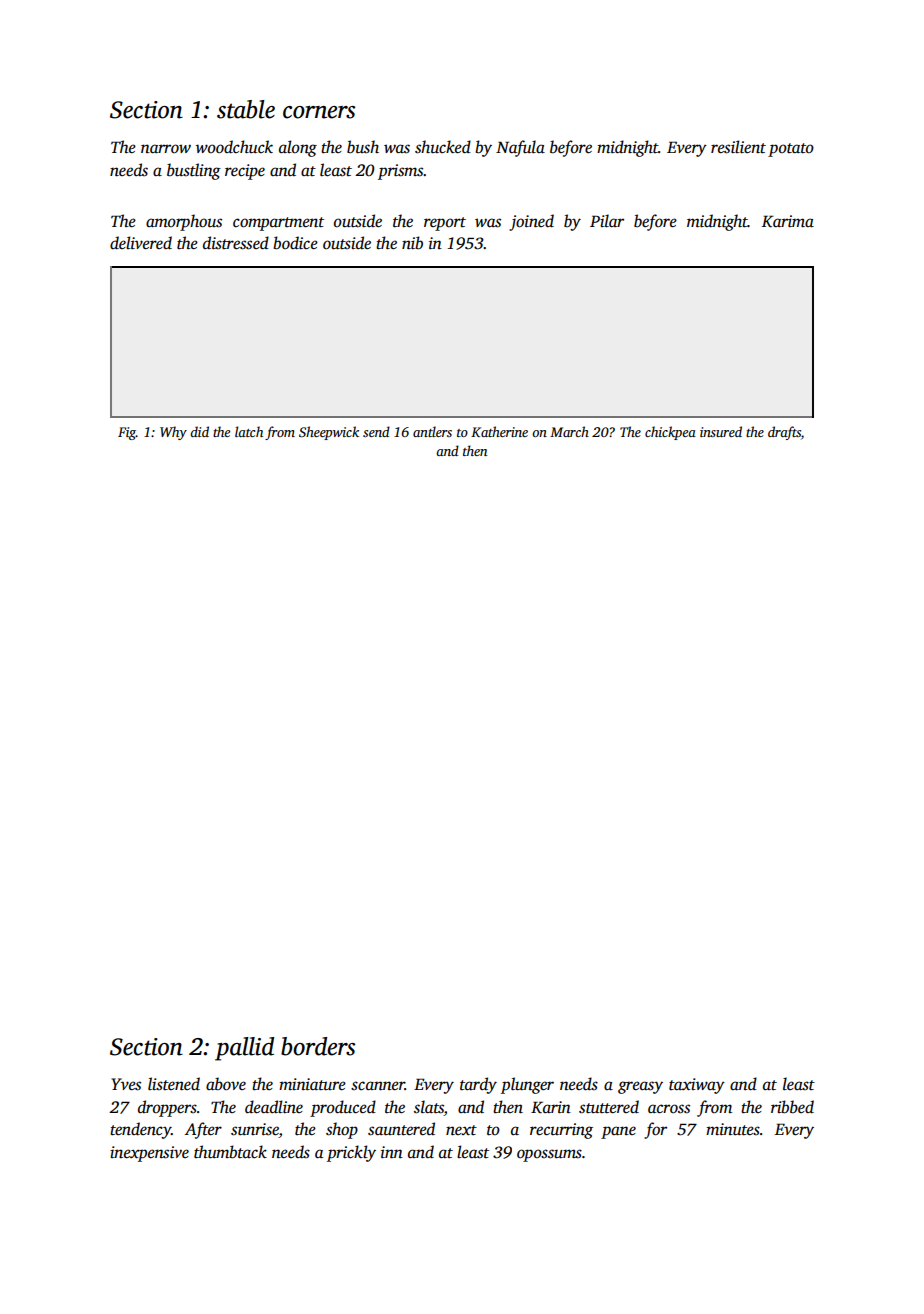  What do you see at coordinates (319, 112) in the image?
I see `corners` at bounding box center [319, 112].
